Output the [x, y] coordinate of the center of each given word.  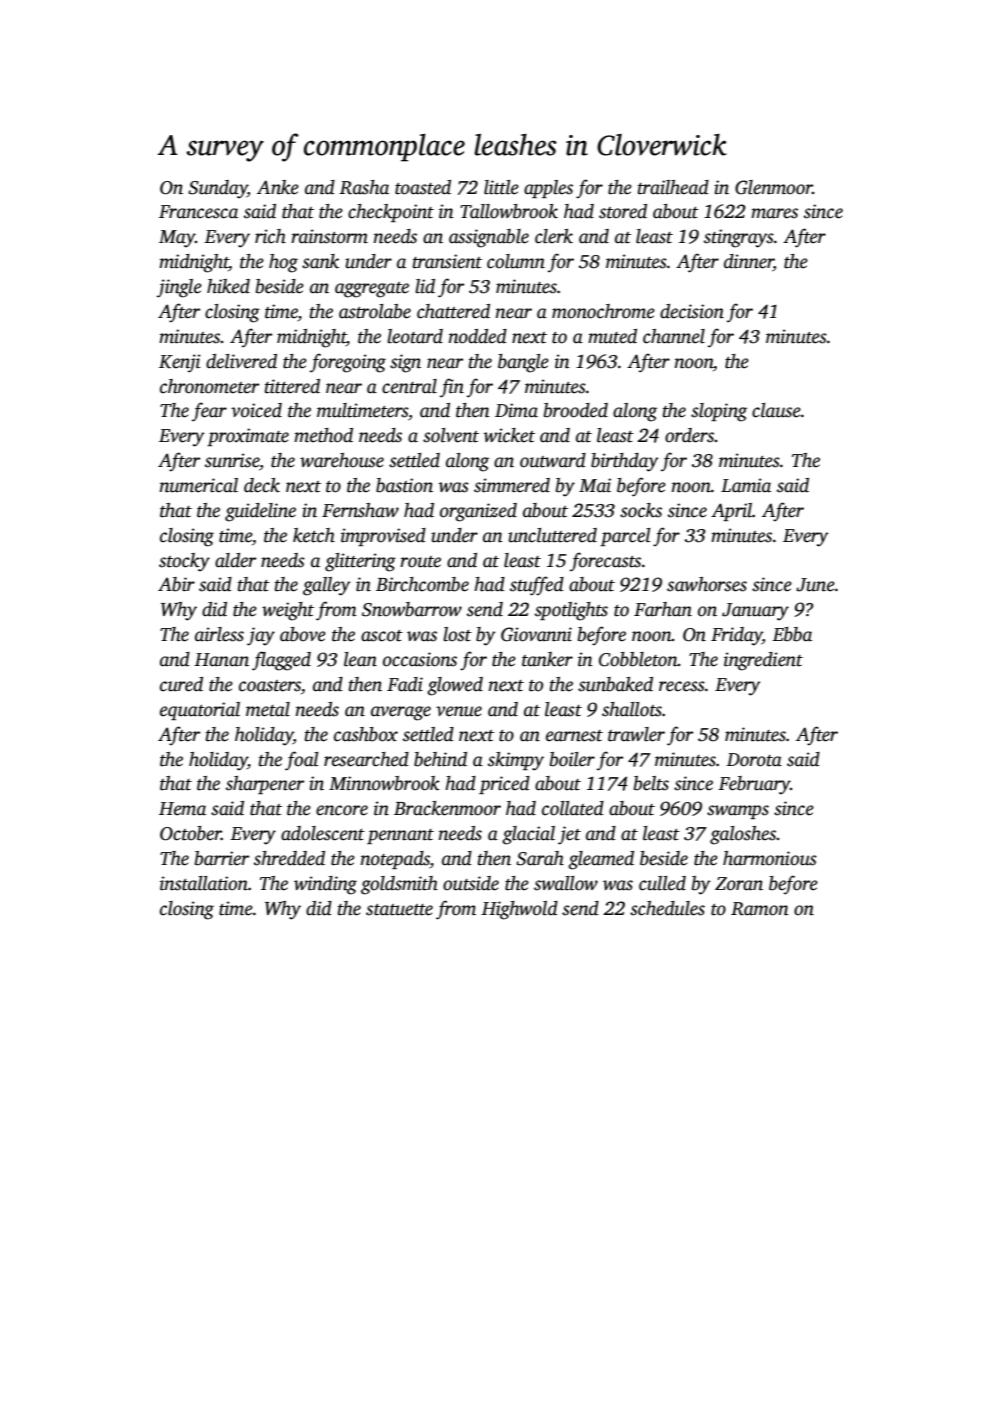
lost [457, 634]
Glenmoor [774, 187]
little [501, 187]
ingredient [763, 661]
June [815, 585]
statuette [399, 910]
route [420, 562]
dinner [749, 262]
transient [447, 261]
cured [181, 684]
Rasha [364, 187]
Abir [176, 584]
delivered [241, 361]
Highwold [519, 910]
